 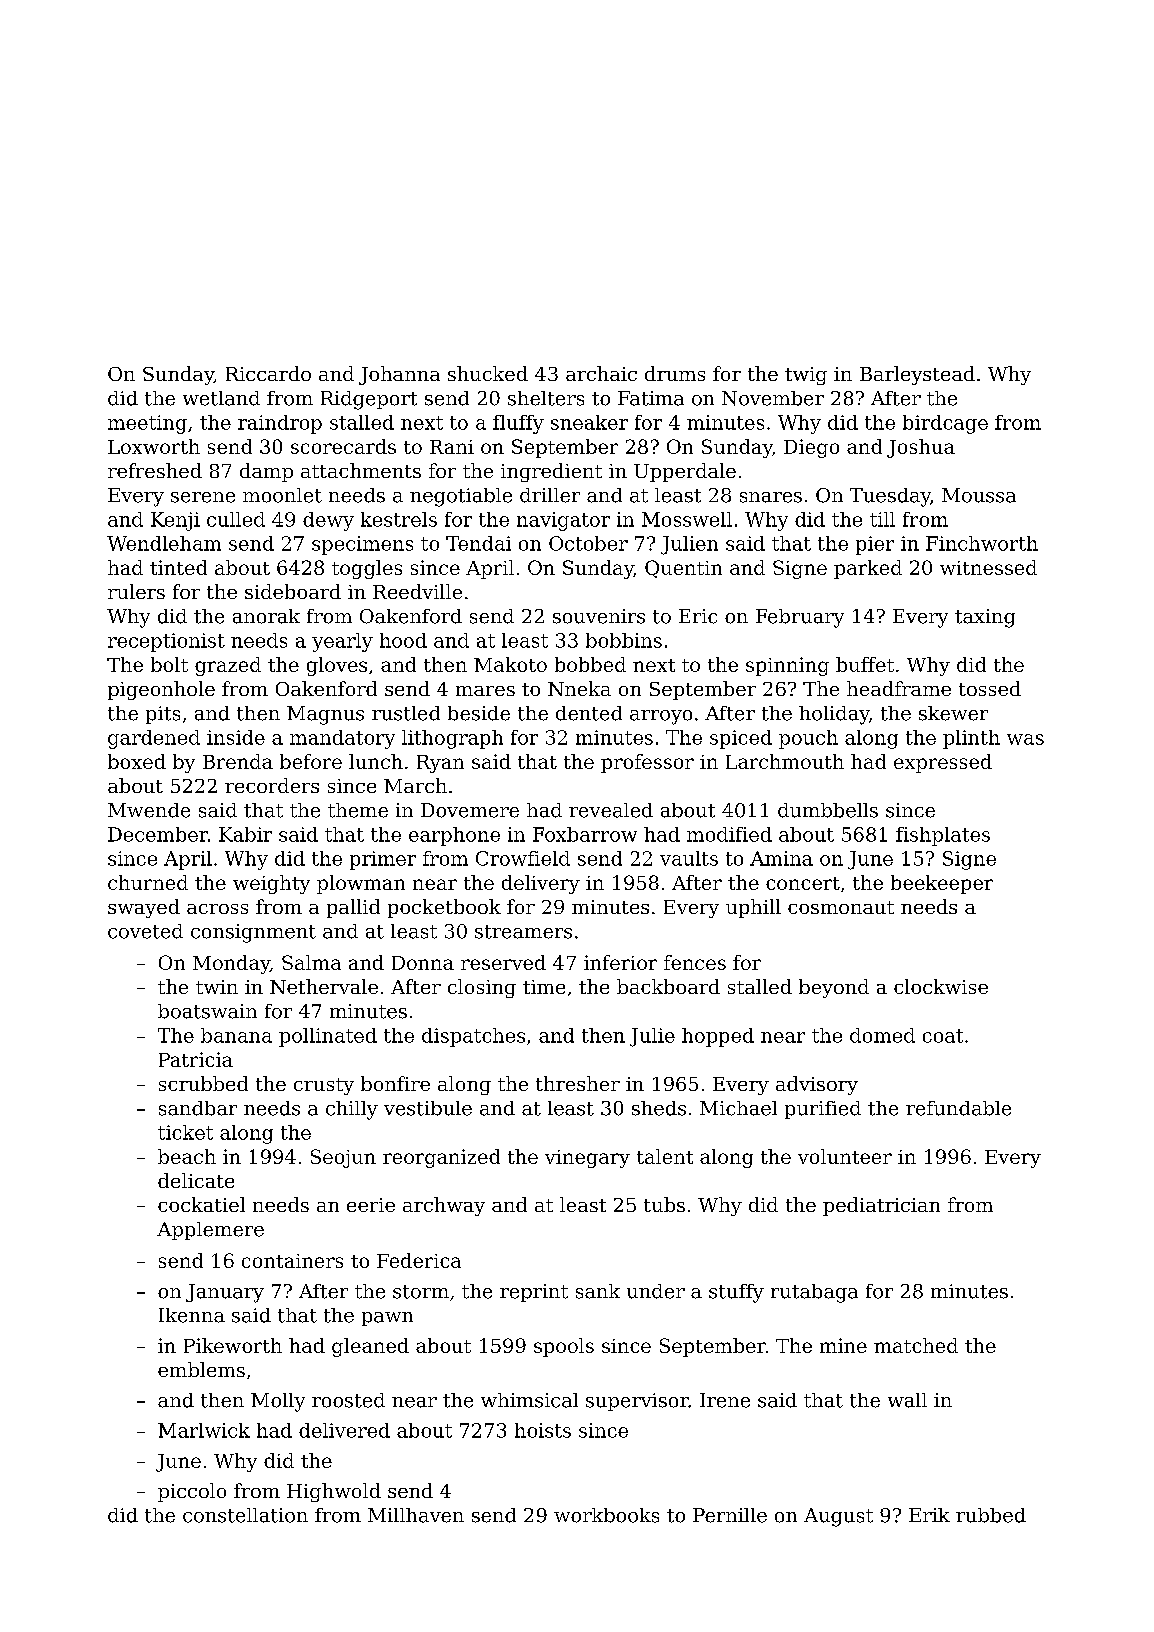 I want to click on Johanna, so click(x=399, y=375).
